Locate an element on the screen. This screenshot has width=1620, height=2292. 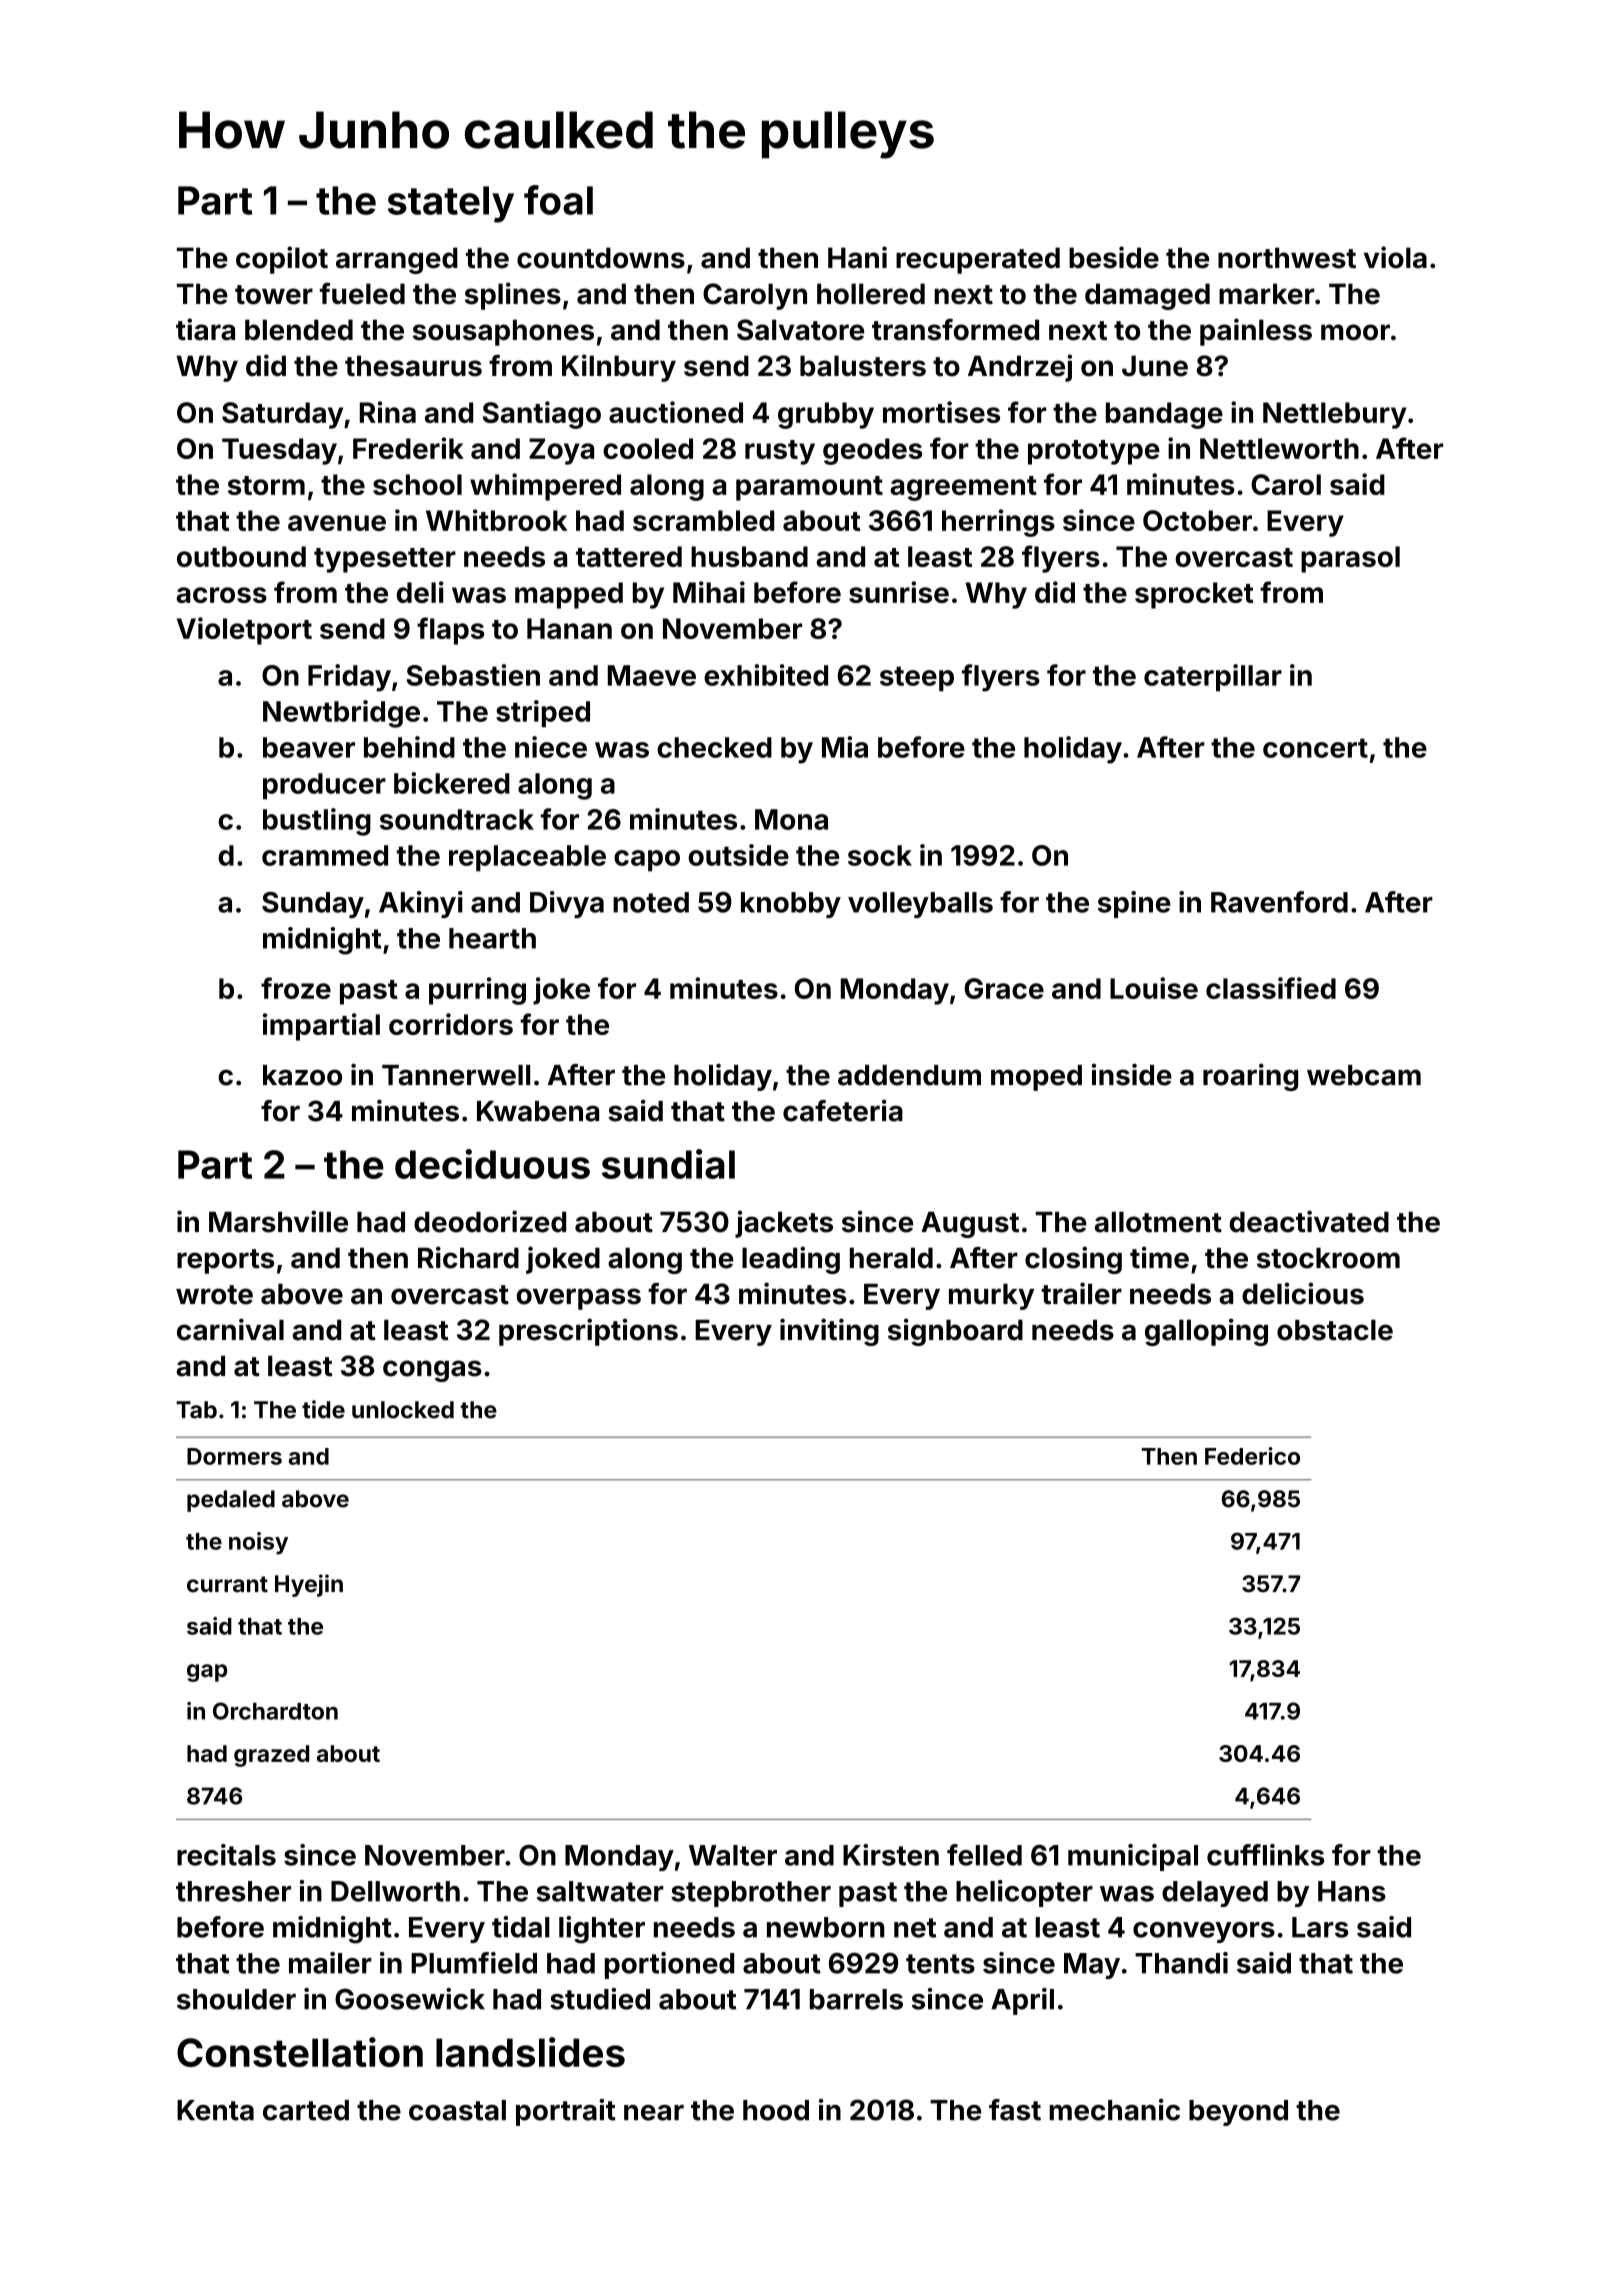
reports is located at coordinates (225, 1261).
